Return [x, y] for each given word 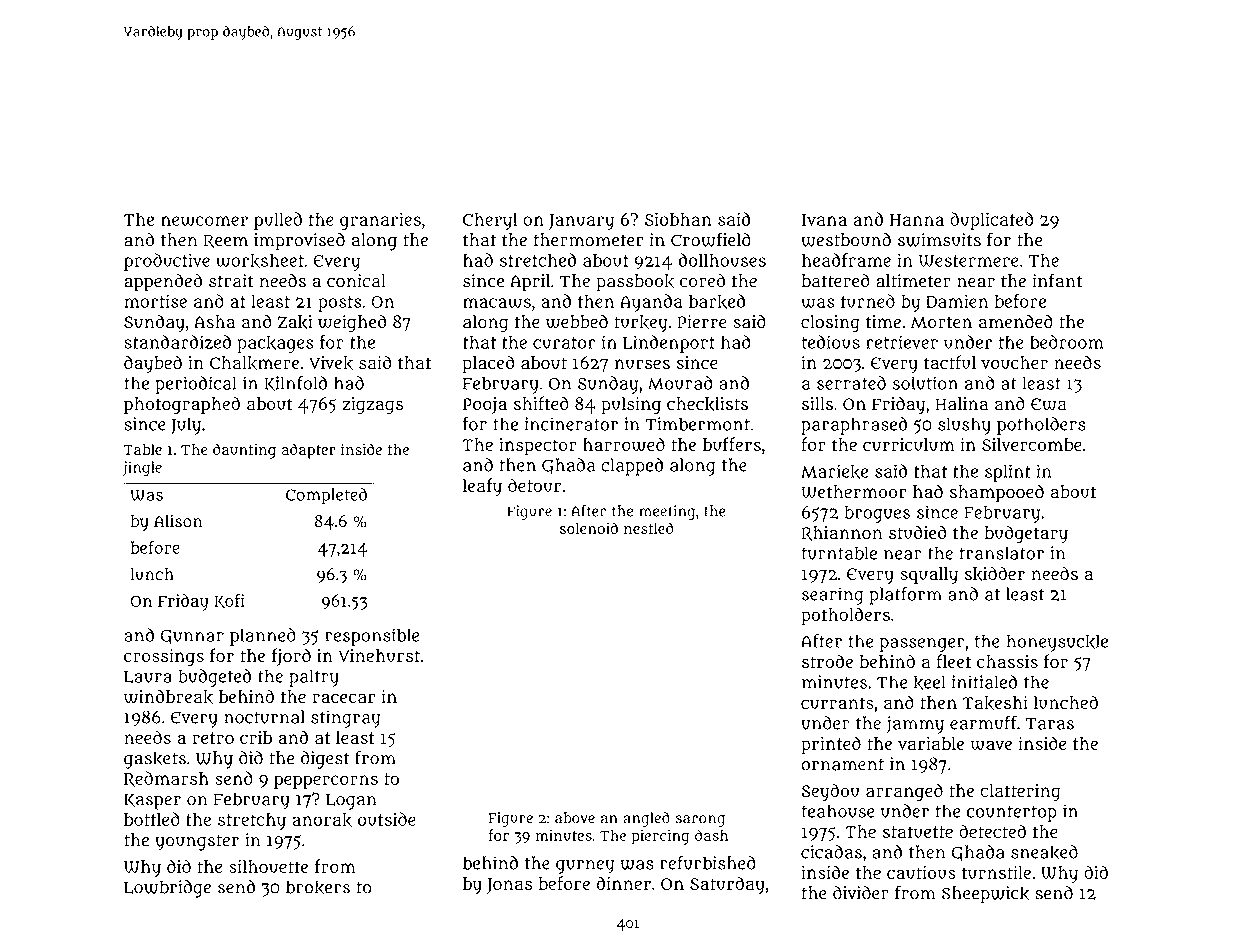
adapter [309, 451]
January [581, 222]
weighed [352, 323]
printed [831, 745]
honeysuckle [1057, 643]
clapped [632, 467]
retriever [902, 342]
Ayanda [651, 303]
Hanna [917, 220]
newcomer [204, 221]
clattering [1020, 793]
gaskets [155, 760]
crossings [164, 658]
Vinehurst [379, 655]
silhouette [268, 866]
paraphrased [854, 426]
